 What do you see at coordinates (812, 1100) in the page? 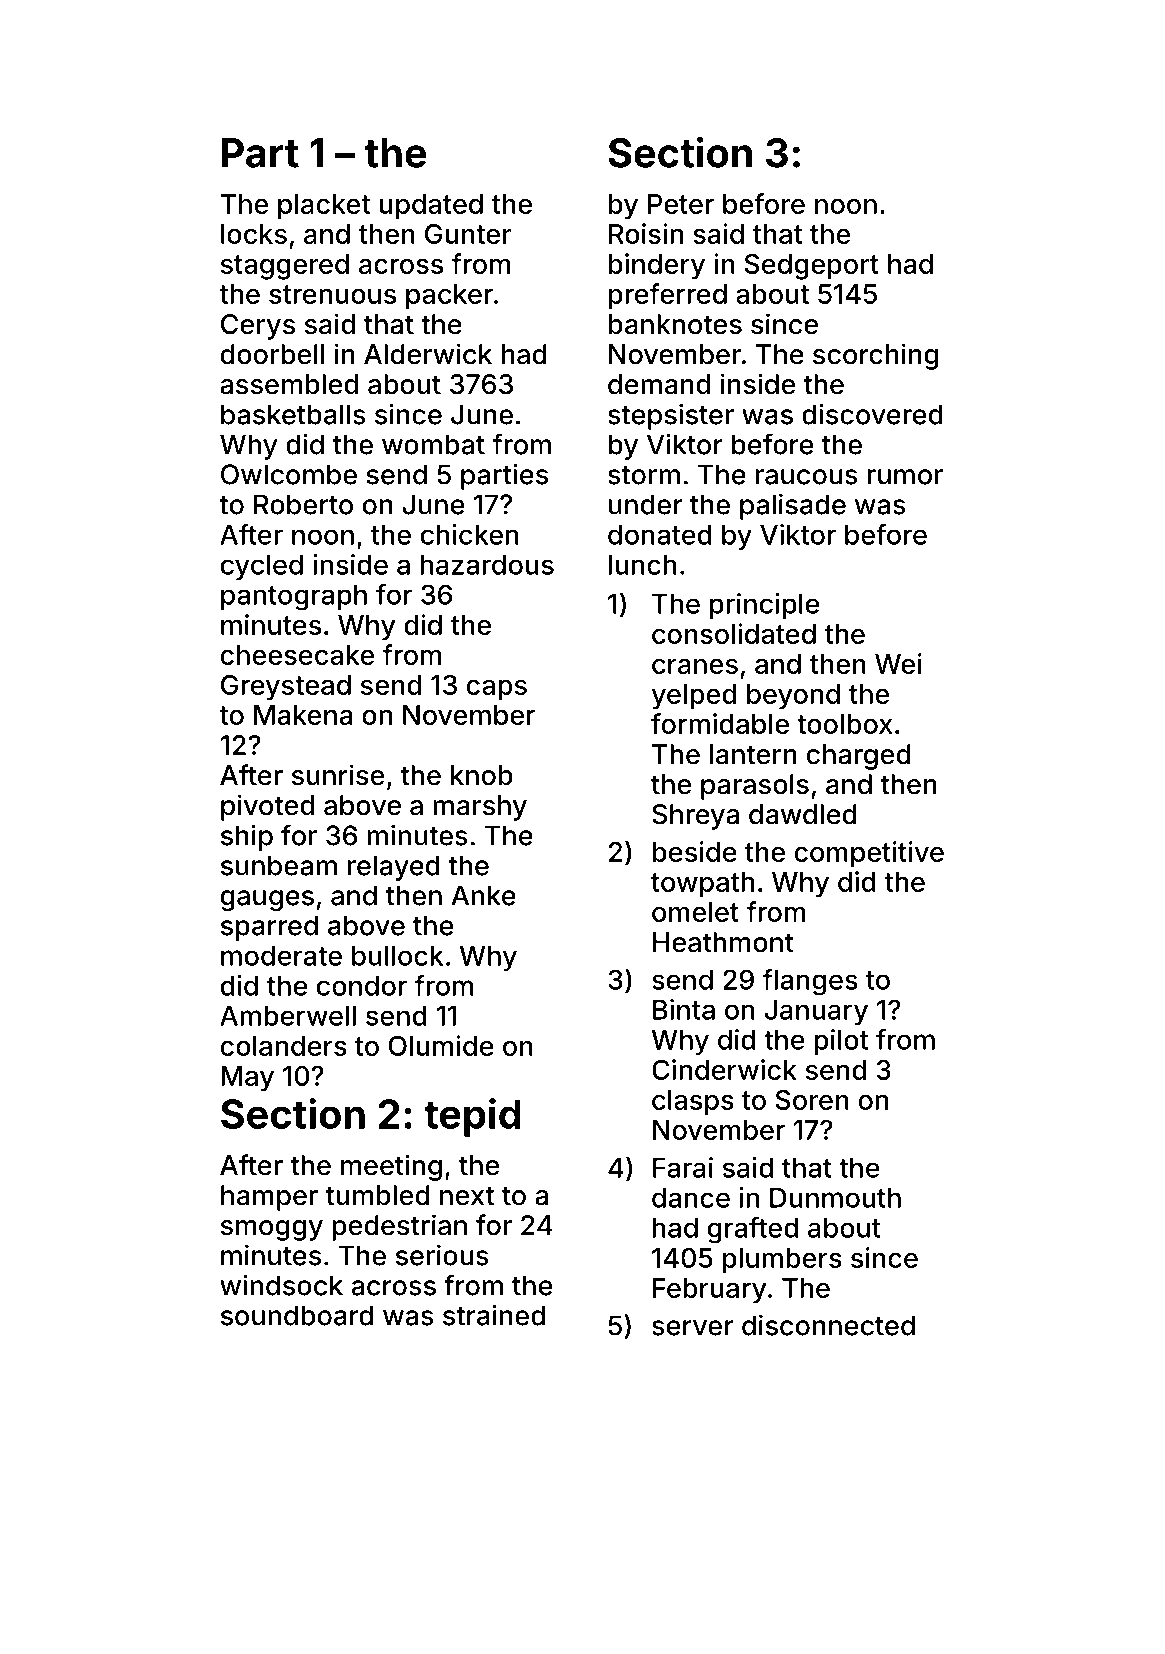
I see `Soren` at bounding box center [812, 1100].
